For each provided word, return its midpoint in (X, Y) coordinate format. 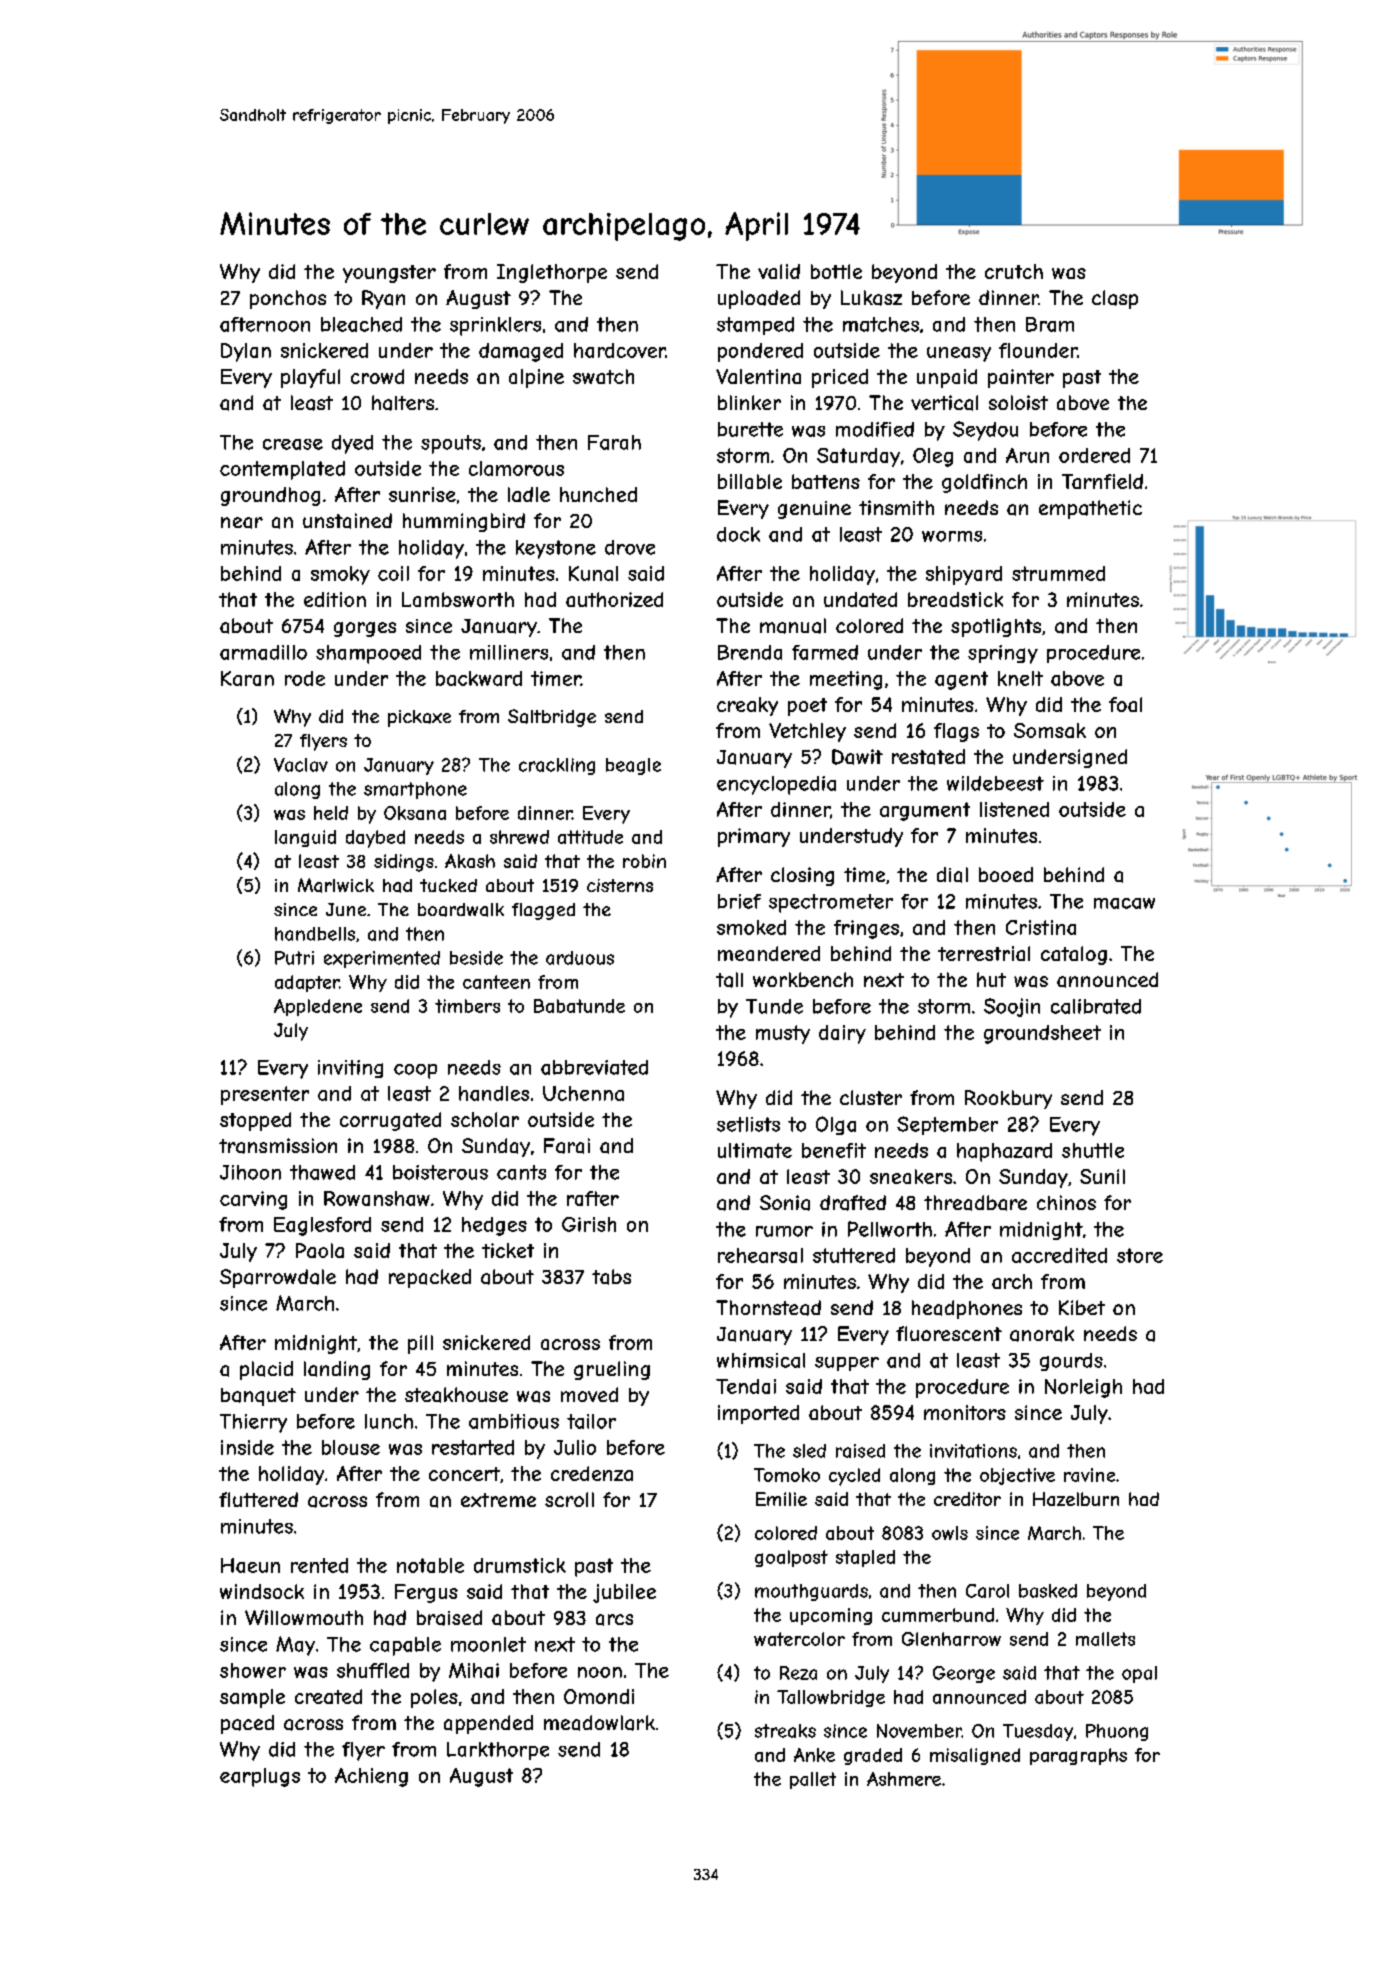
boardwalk (461, 910)
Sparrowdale (278, 1278)
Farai (567, 1146)
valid (779, 271)
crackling (557, 766)
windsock (262, 1591)
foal (1125, 704)
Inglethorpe (552, 273)
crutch (1014, 271)
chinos (1066, 1202)
